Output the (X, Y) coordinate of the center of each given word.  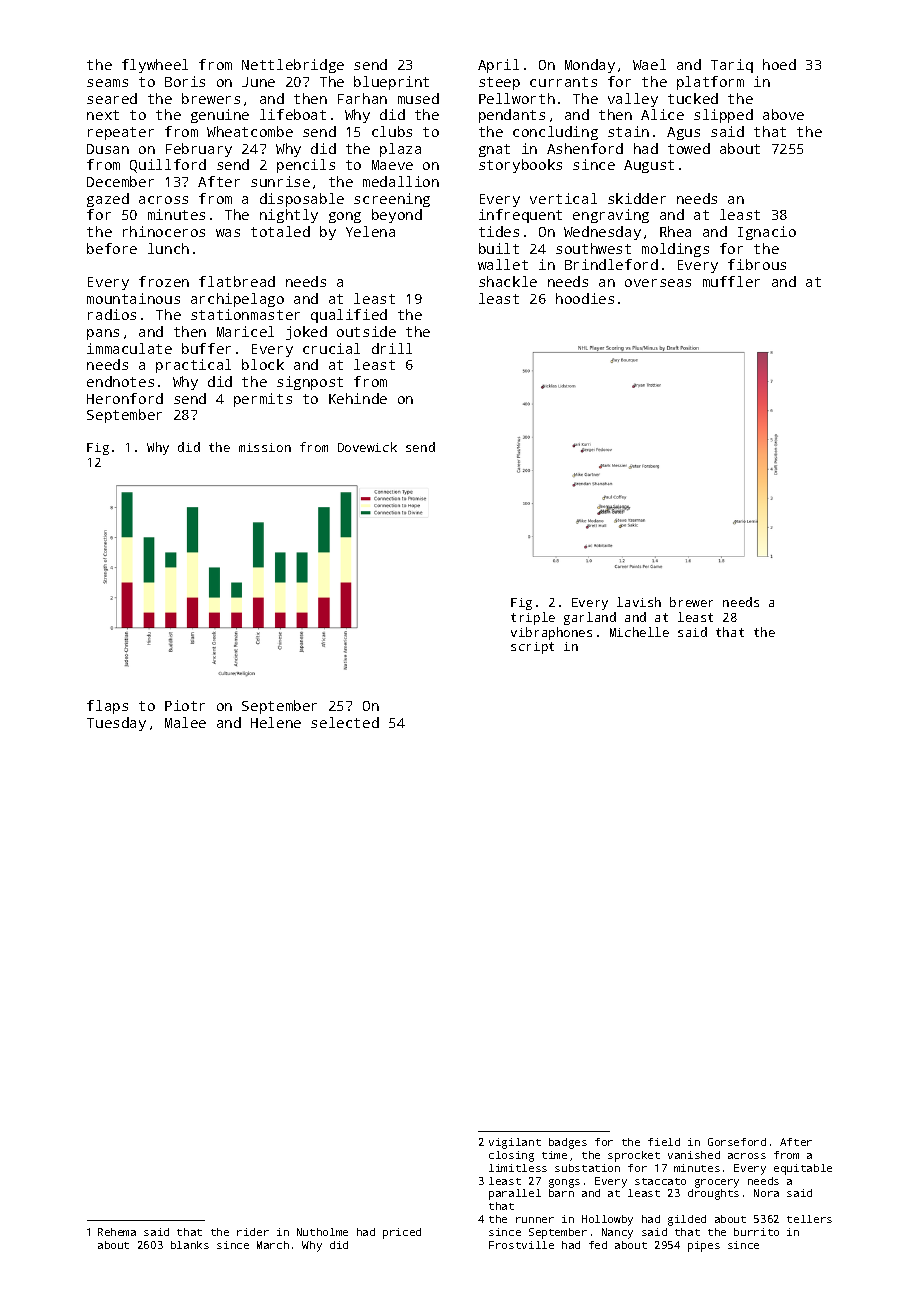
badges (568, 1143)
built (499, 248)
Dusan (108, 149)
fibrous (757, 264)
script (532, 648)
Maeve (392, 165)
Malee (185, 722)
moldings (675, 250)
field (664, 1142)
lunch (168, 248)
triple (533, 618)
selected (345, 722)
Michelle (639, 632)
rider (253, 1232)
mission (265, 447)
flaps (107, 707)
